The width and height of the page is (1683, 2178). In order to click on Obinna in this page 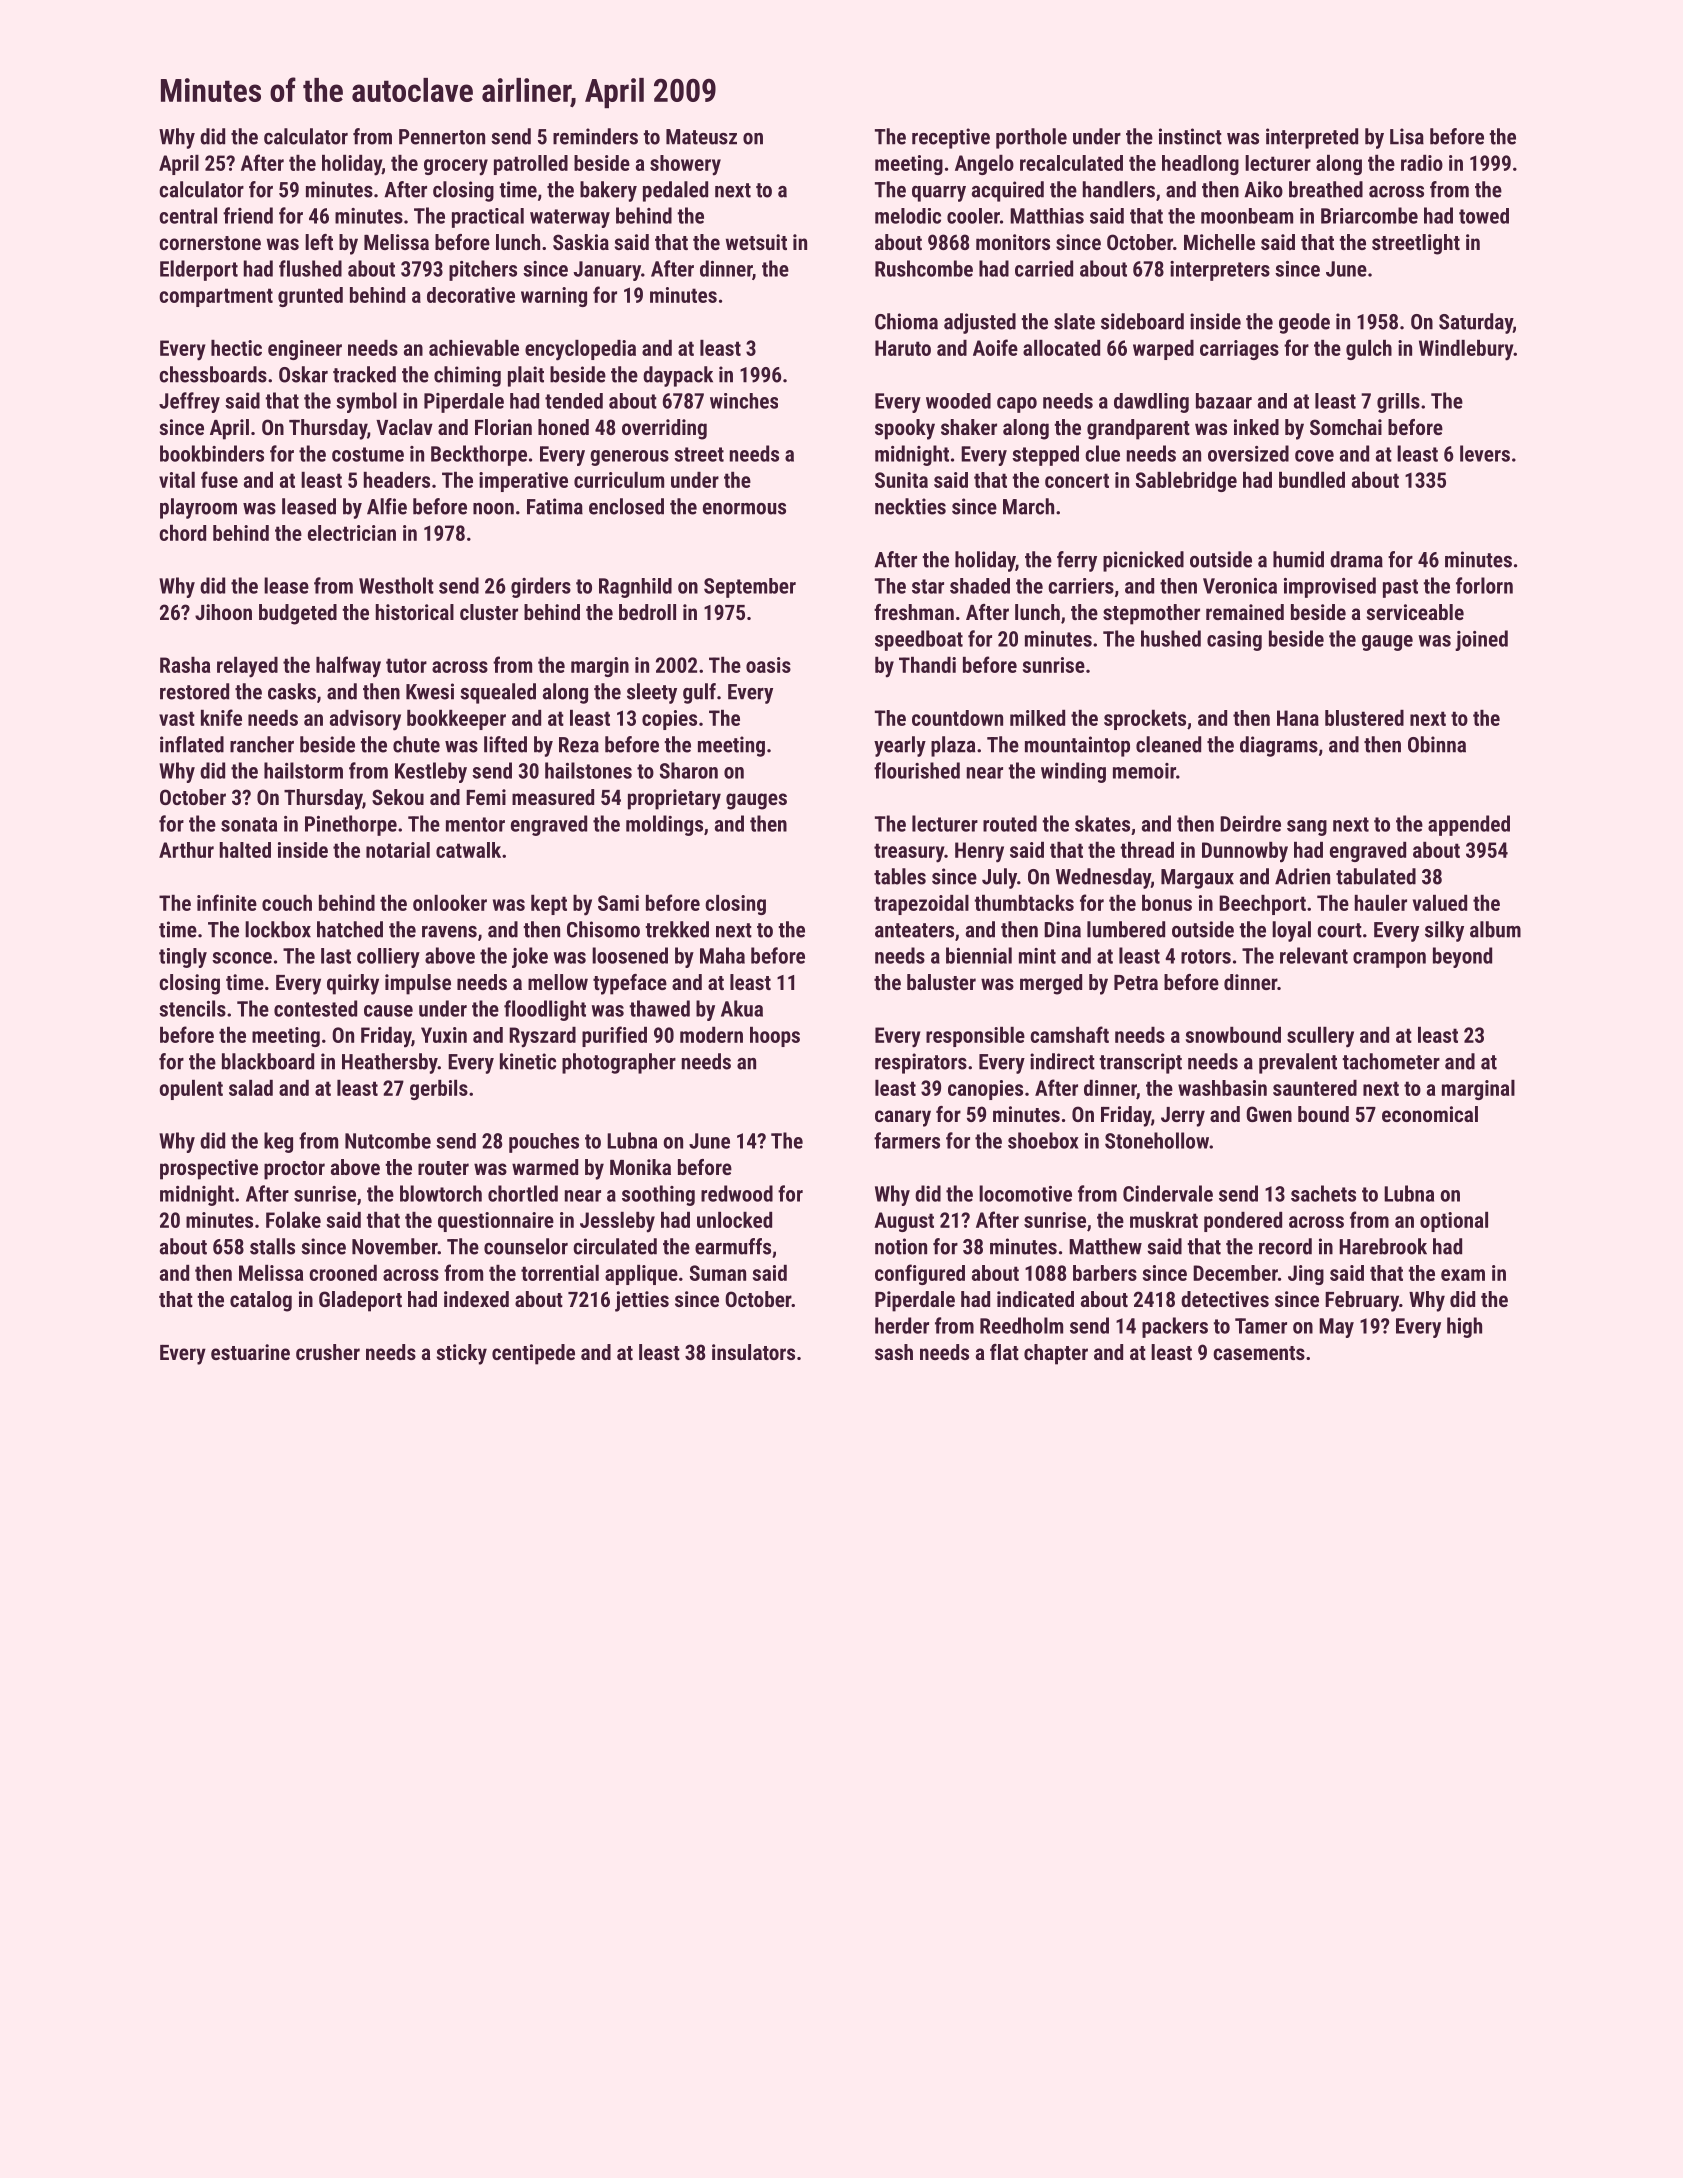, I will do `click(1437, 744)`.
